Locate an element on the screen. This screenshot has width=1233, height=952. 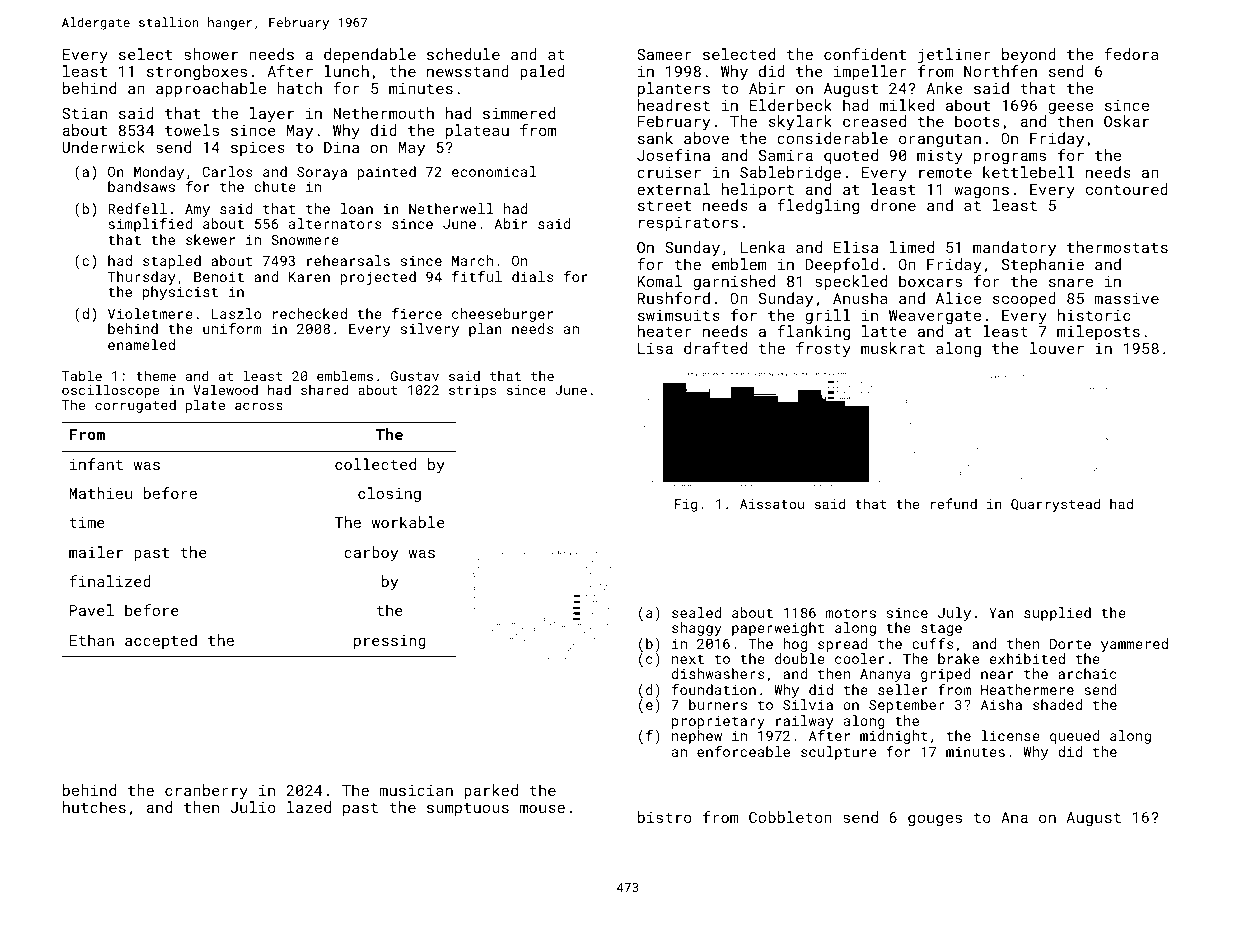
musician is located at coordinates (416, 790).
